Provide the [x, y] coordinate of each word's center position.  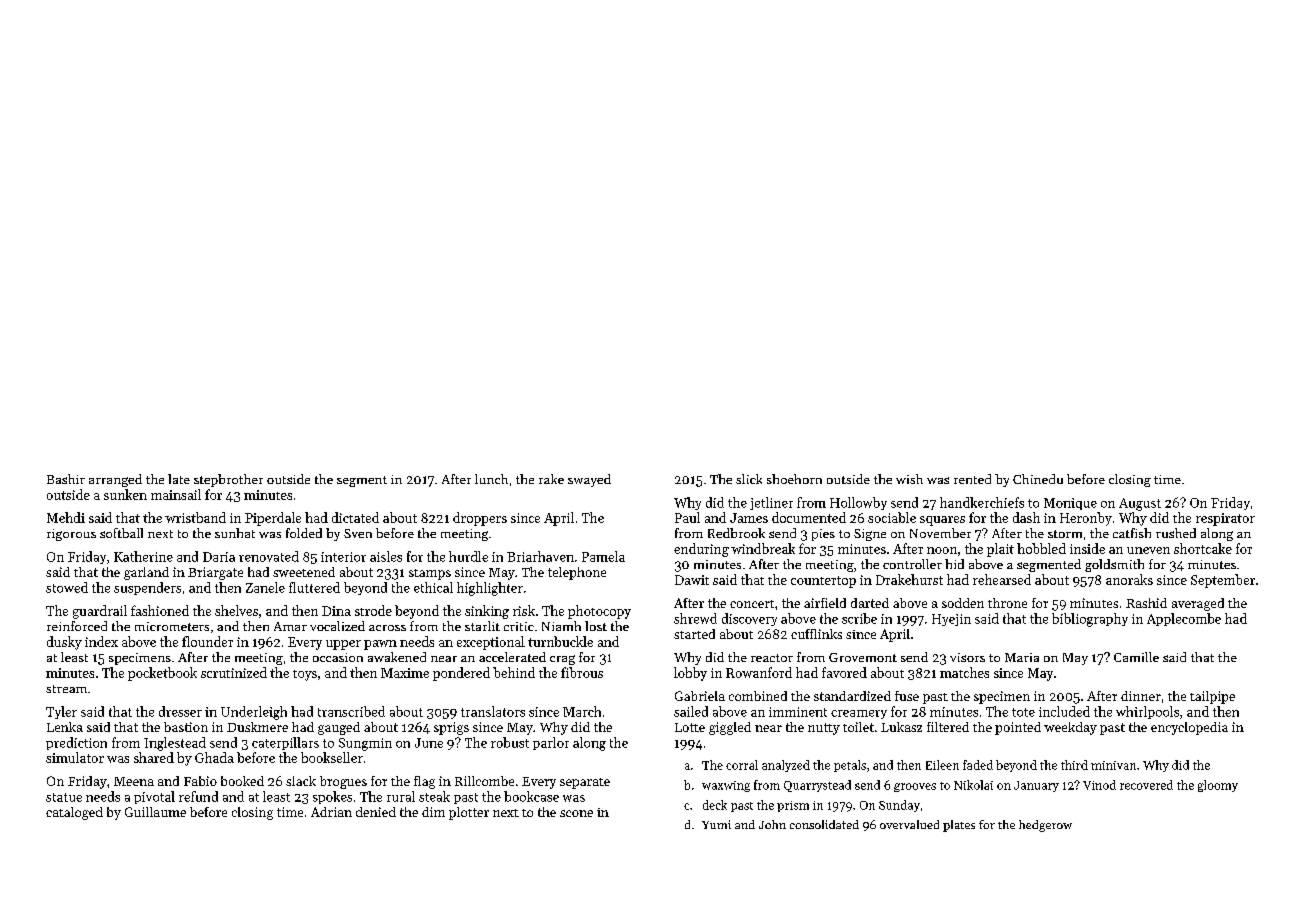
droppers [480, 519]
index [101, 641]
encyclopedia [1189, 728]
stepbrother [228, 480]
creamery [859, 714]
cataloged [74, 813]
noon [942, 550]
